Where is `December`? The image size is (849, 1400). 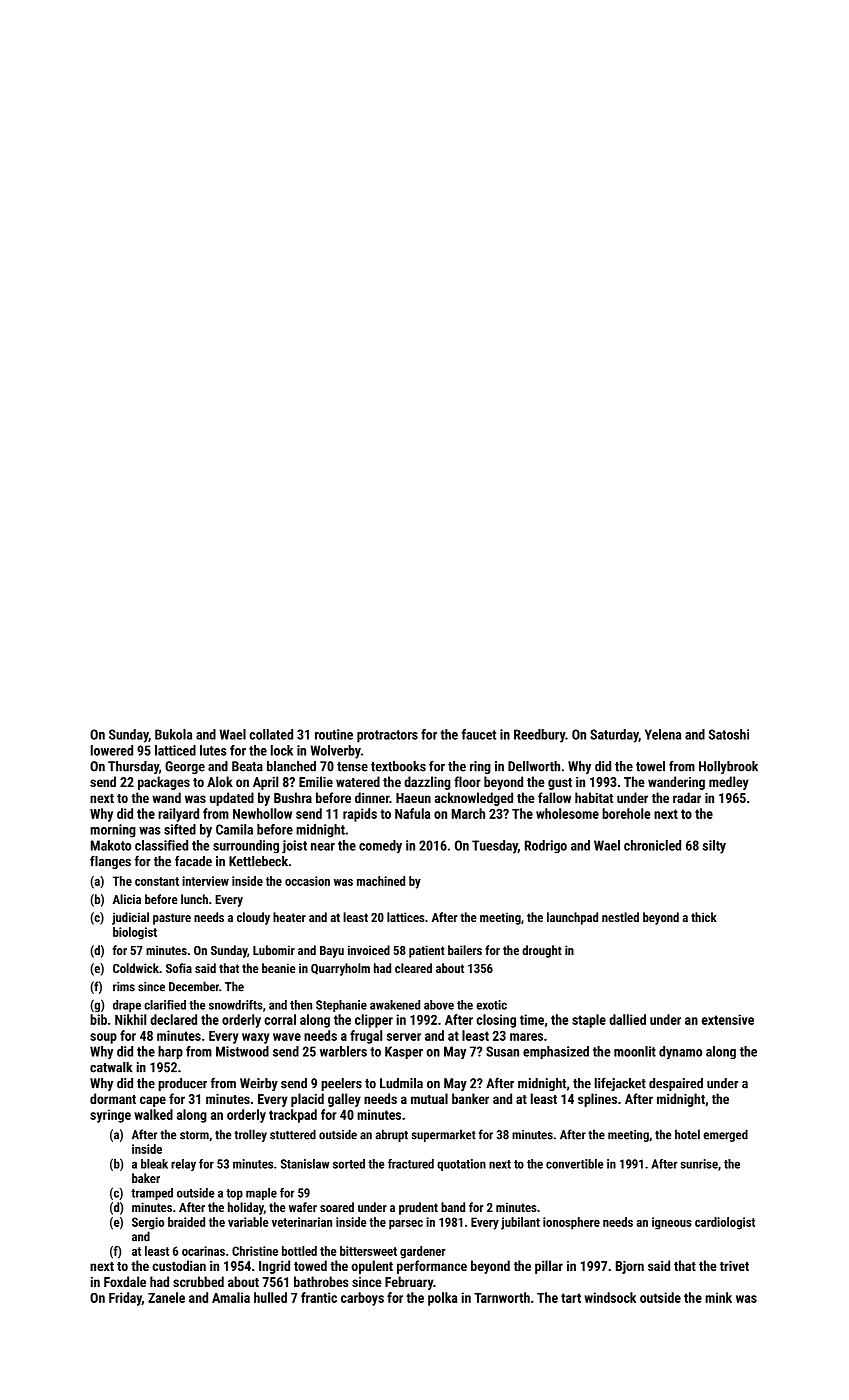
December is located at coordinates (194, 986).
